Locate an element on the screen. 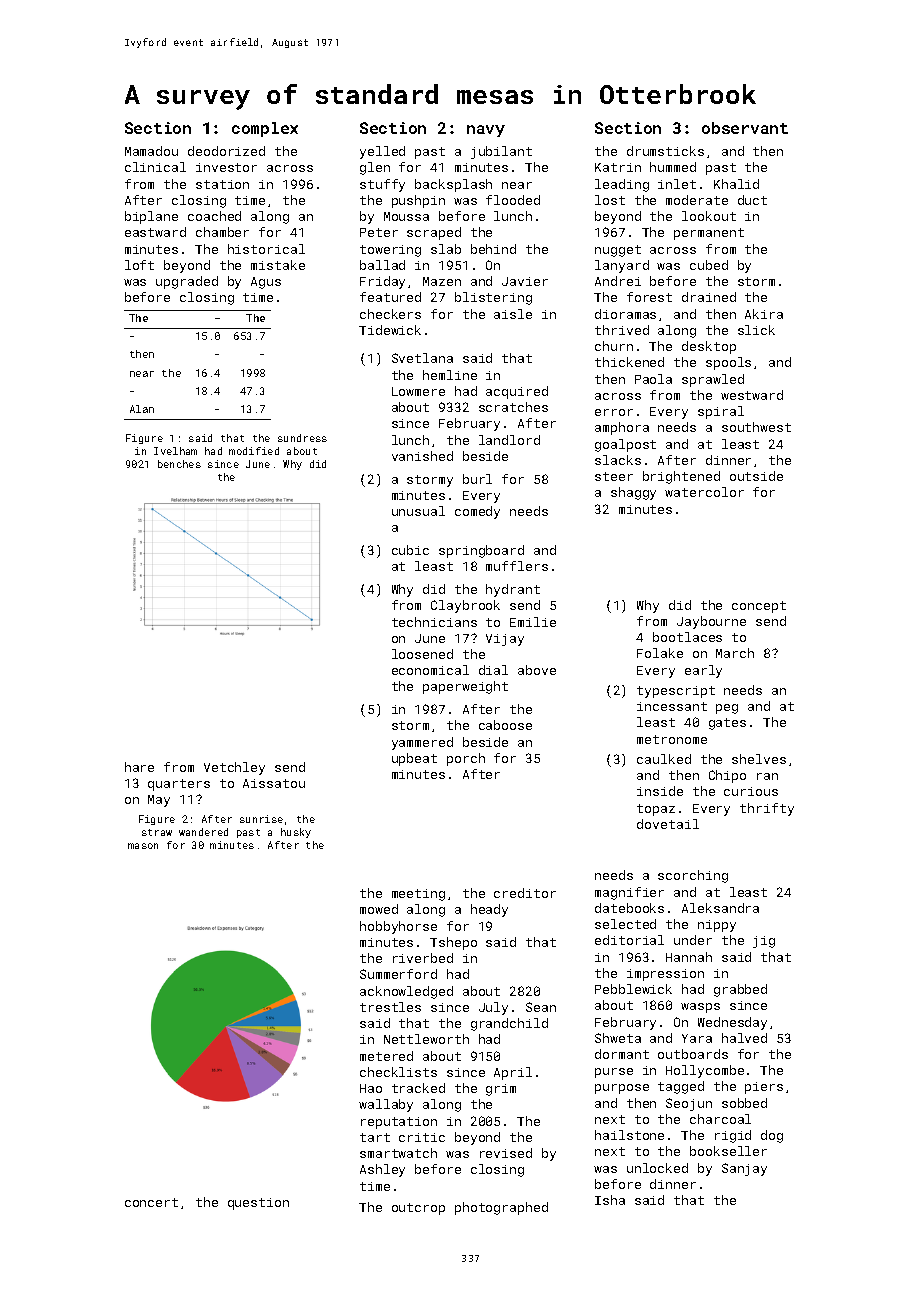  Vetchley is located at coordinates (234, 768).
